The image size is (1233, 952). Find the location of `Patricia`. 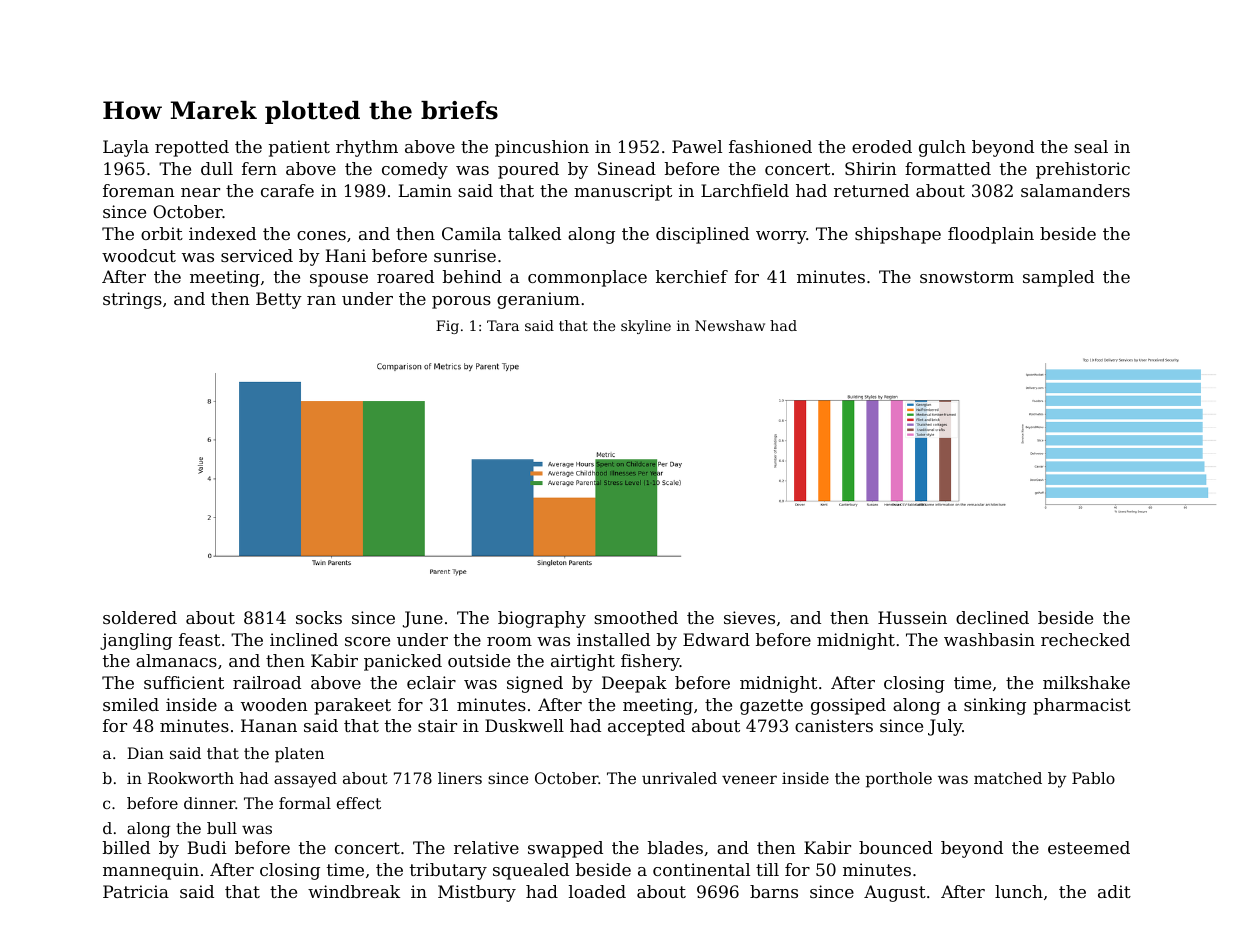

Patricia is located at coordinates (136, 891).
